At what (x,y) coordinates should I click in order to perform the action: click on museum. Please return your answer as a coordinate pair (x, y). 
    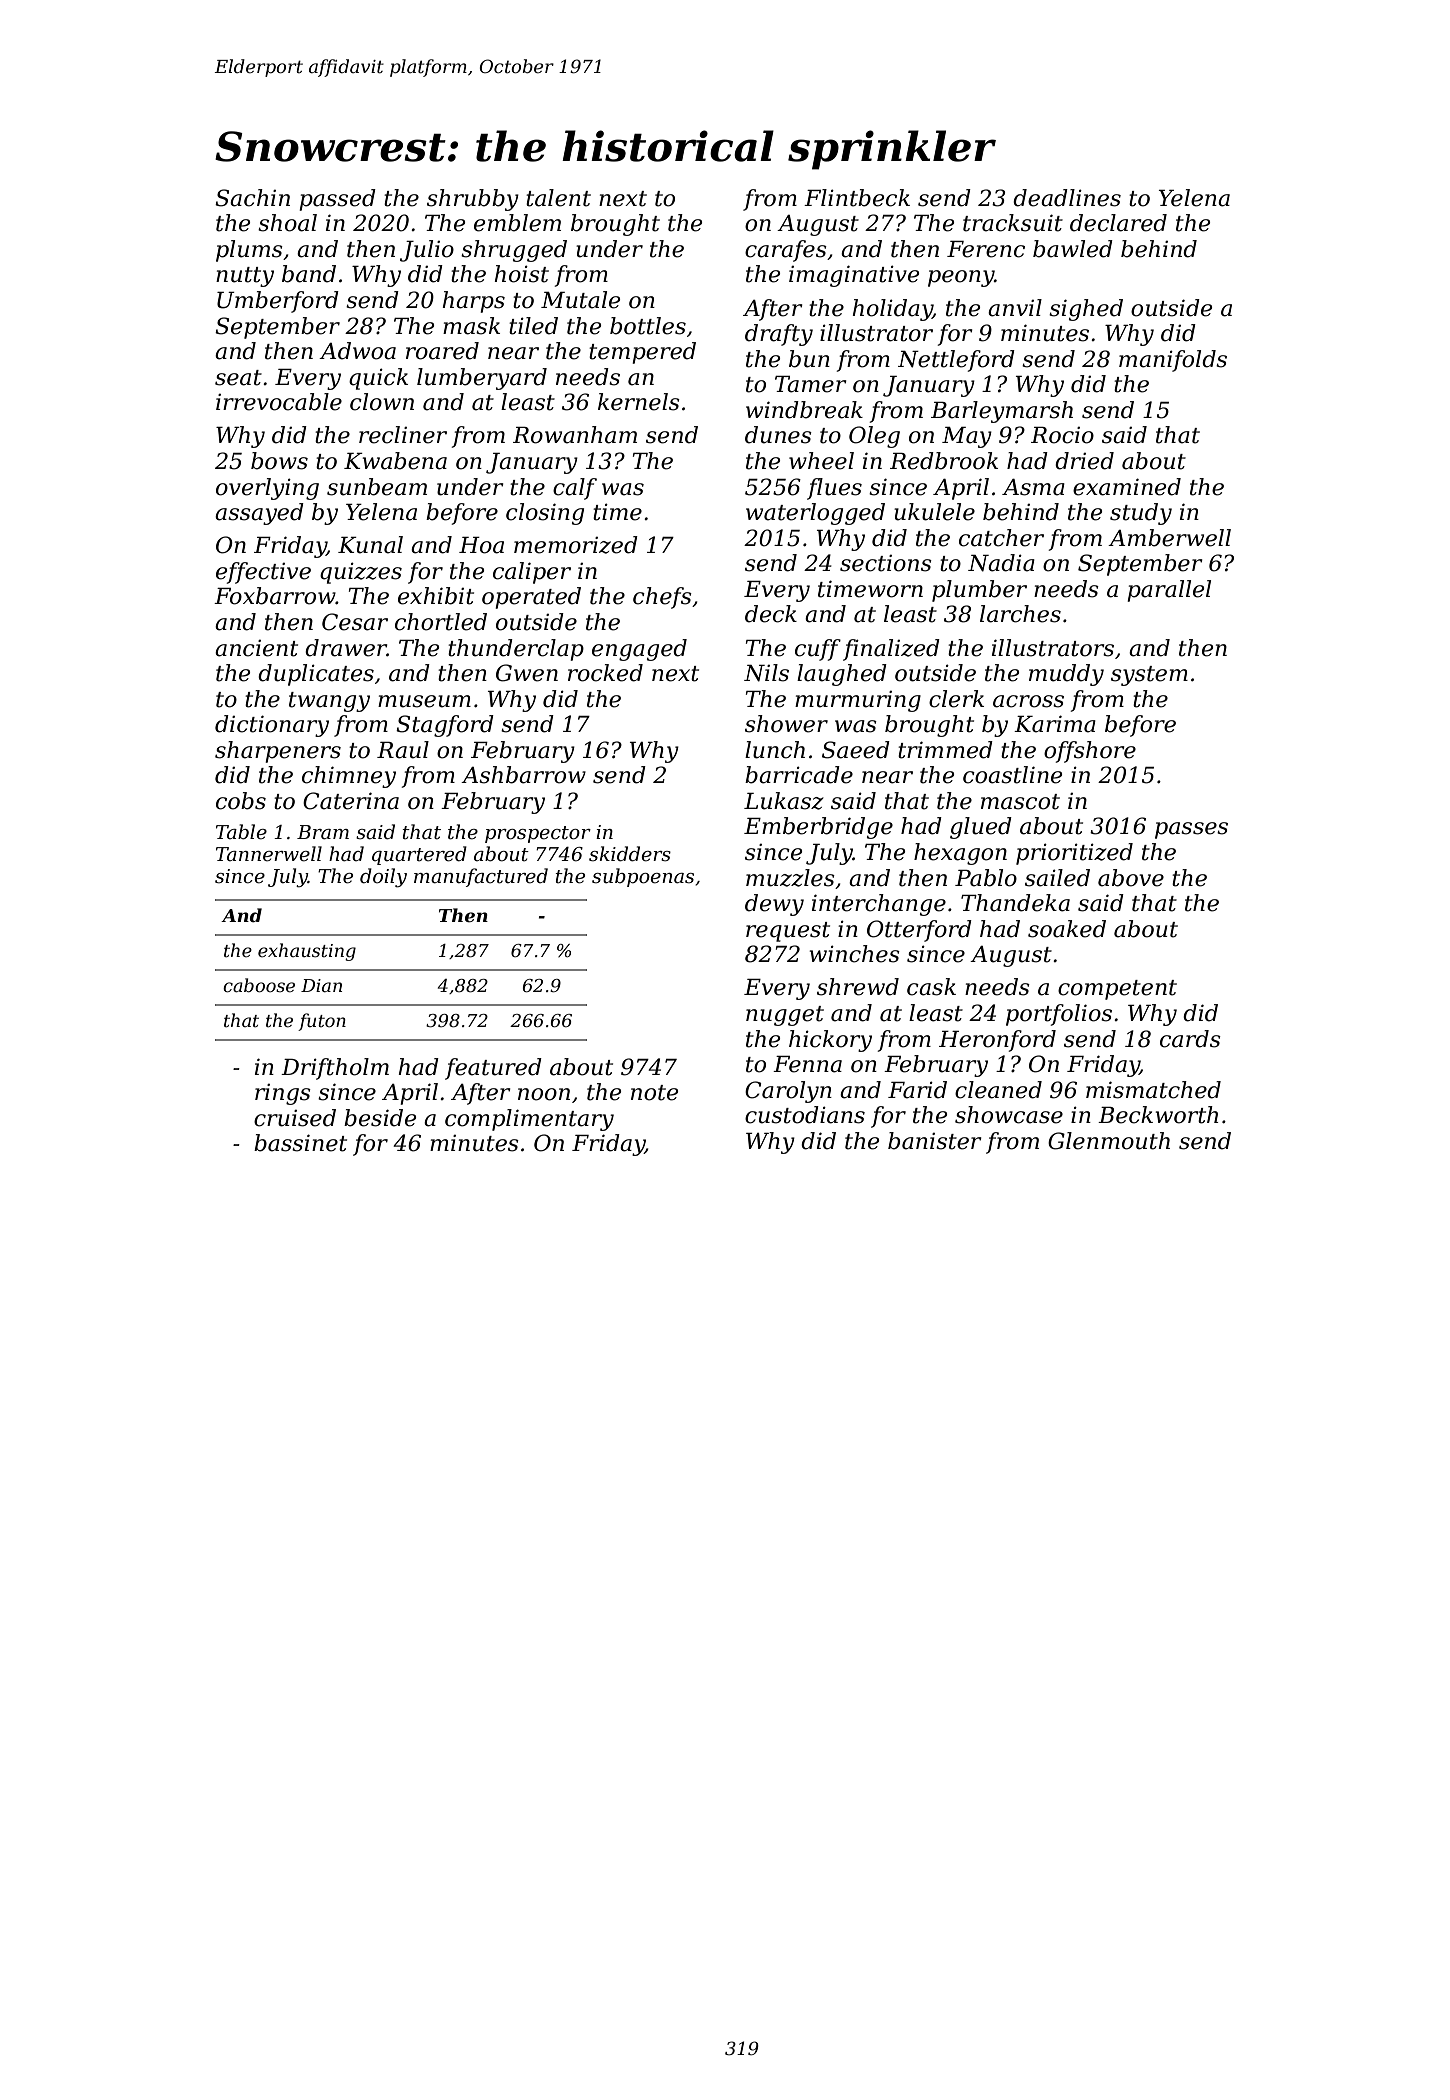
    Looking at the image, I should click on (424, 701).
